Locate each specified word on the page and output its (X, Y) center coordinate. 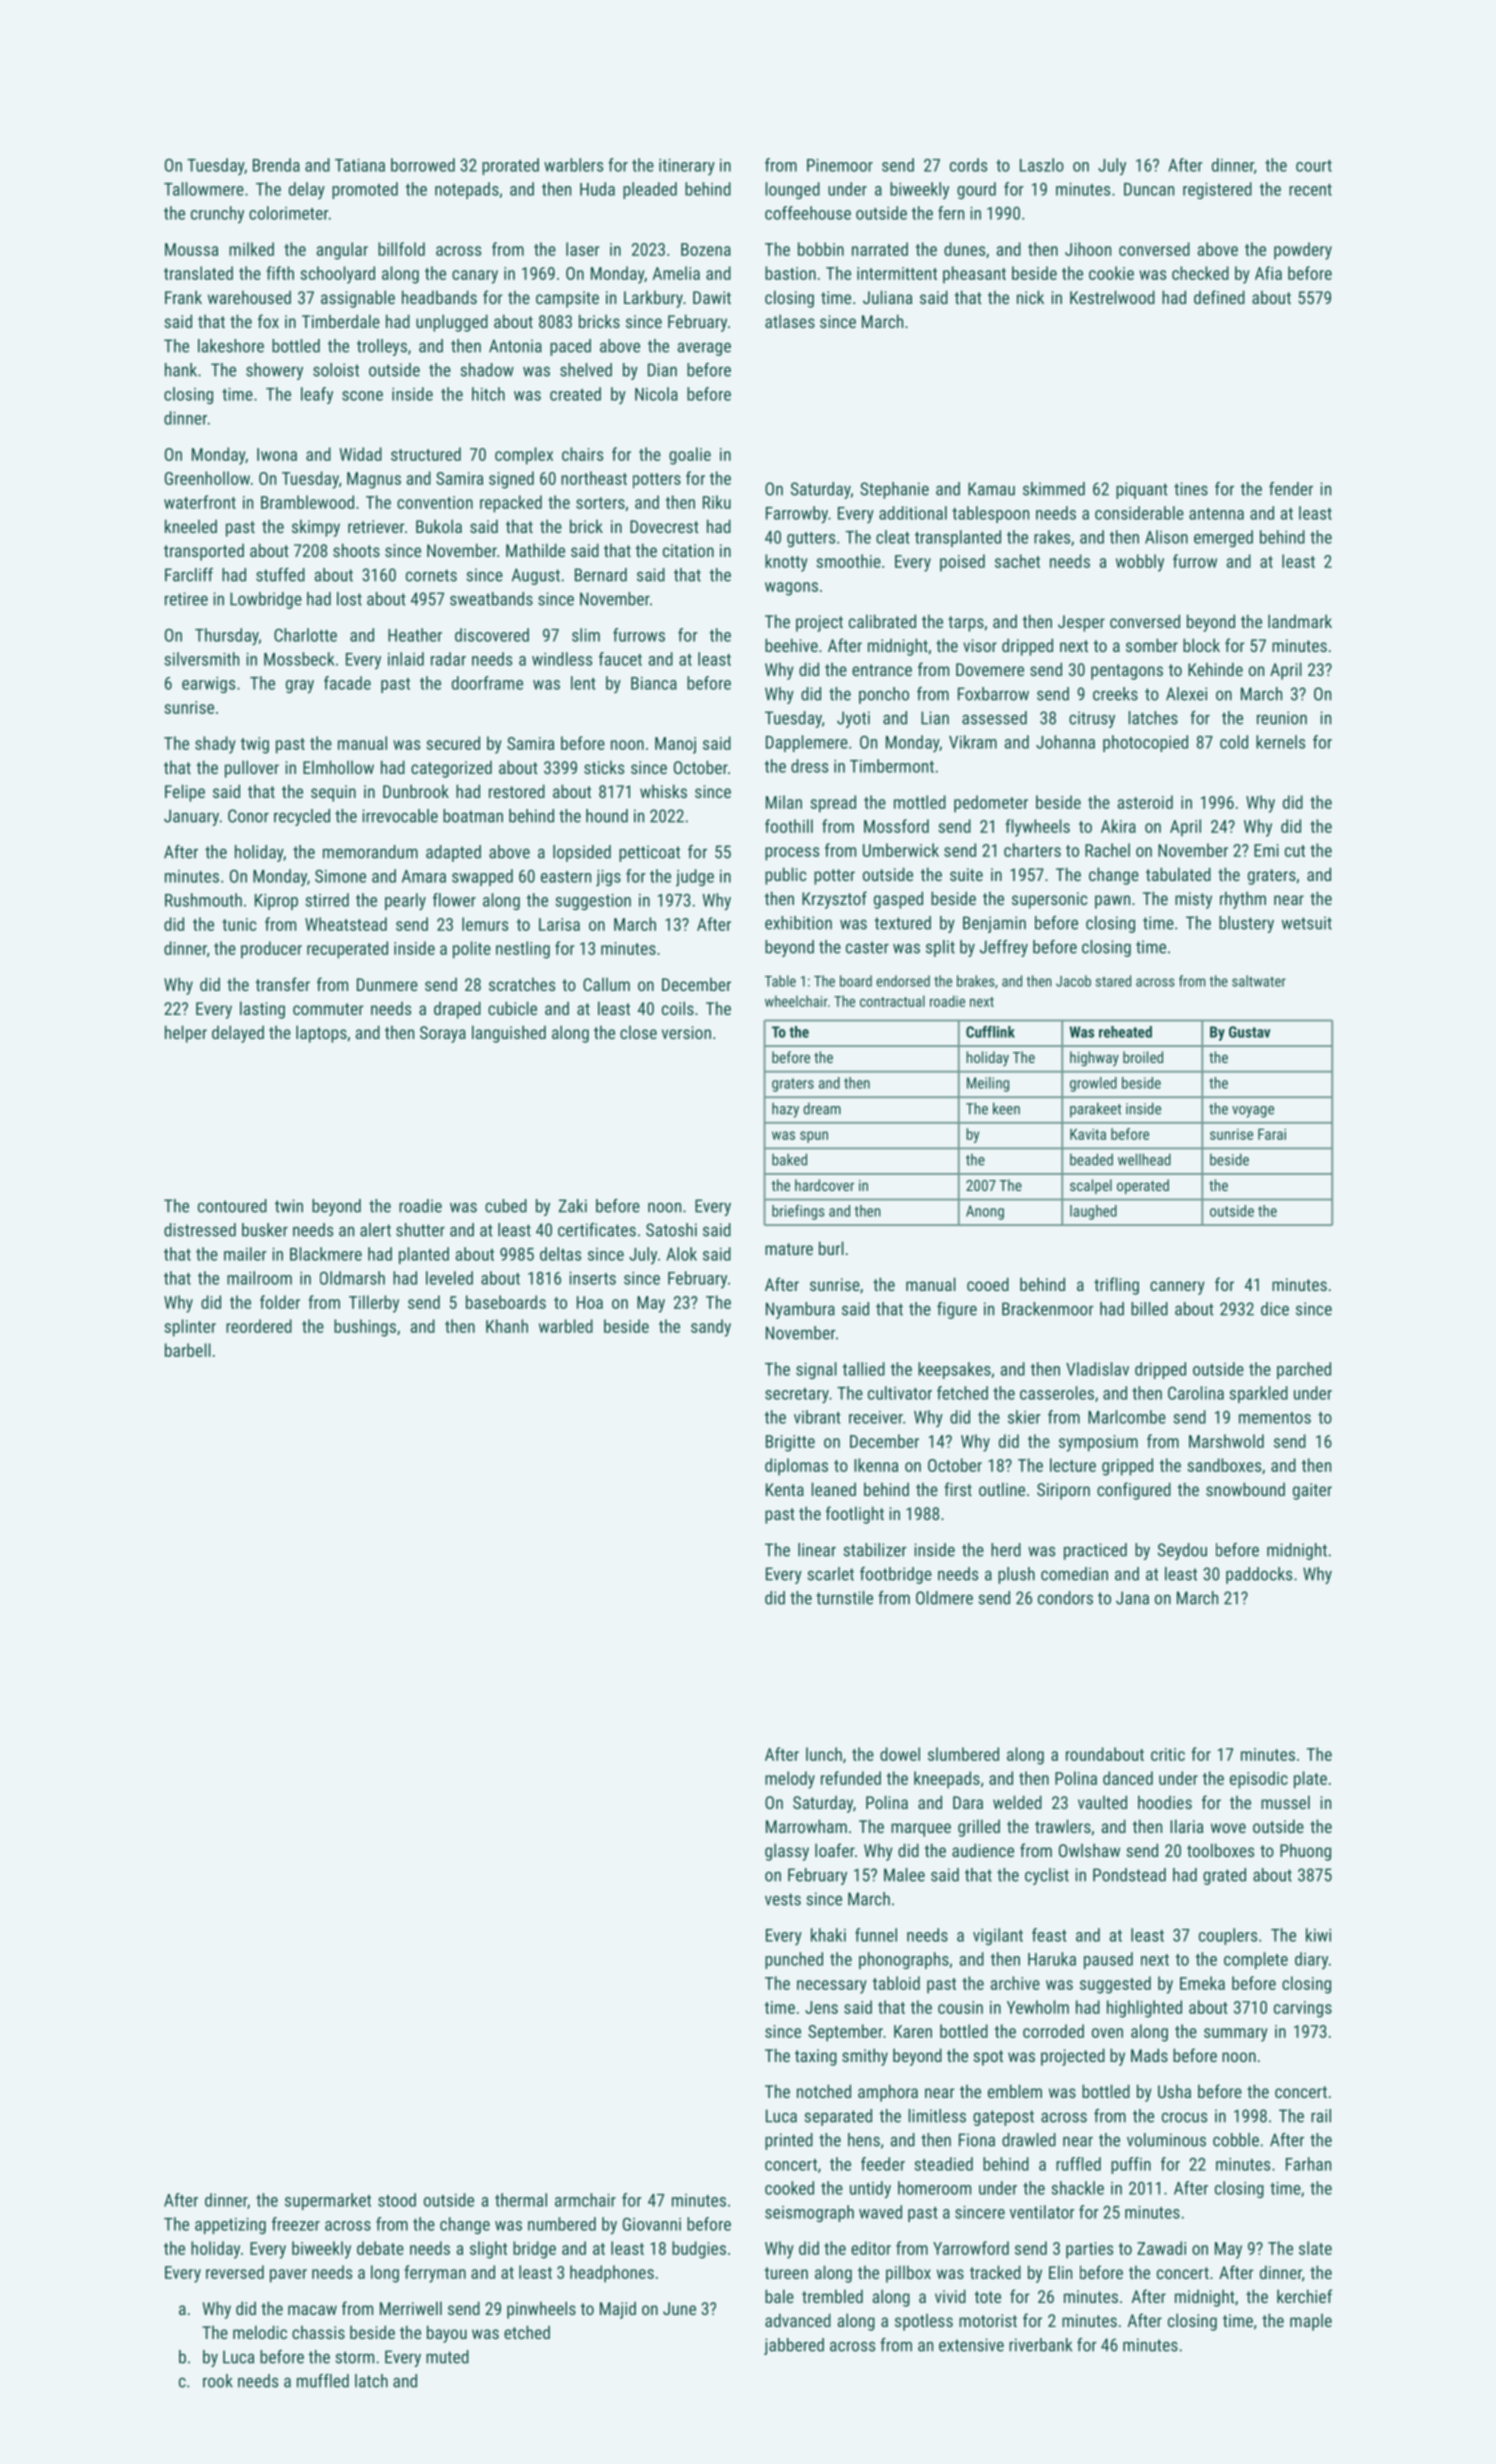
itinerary (687, 167)
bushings (365, 1328)
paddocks (1259, 1575)
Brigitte (790, 1443)
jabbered (794, 2346)
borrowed (423, 165)
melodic (260, 2332)
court (1314, 166)
